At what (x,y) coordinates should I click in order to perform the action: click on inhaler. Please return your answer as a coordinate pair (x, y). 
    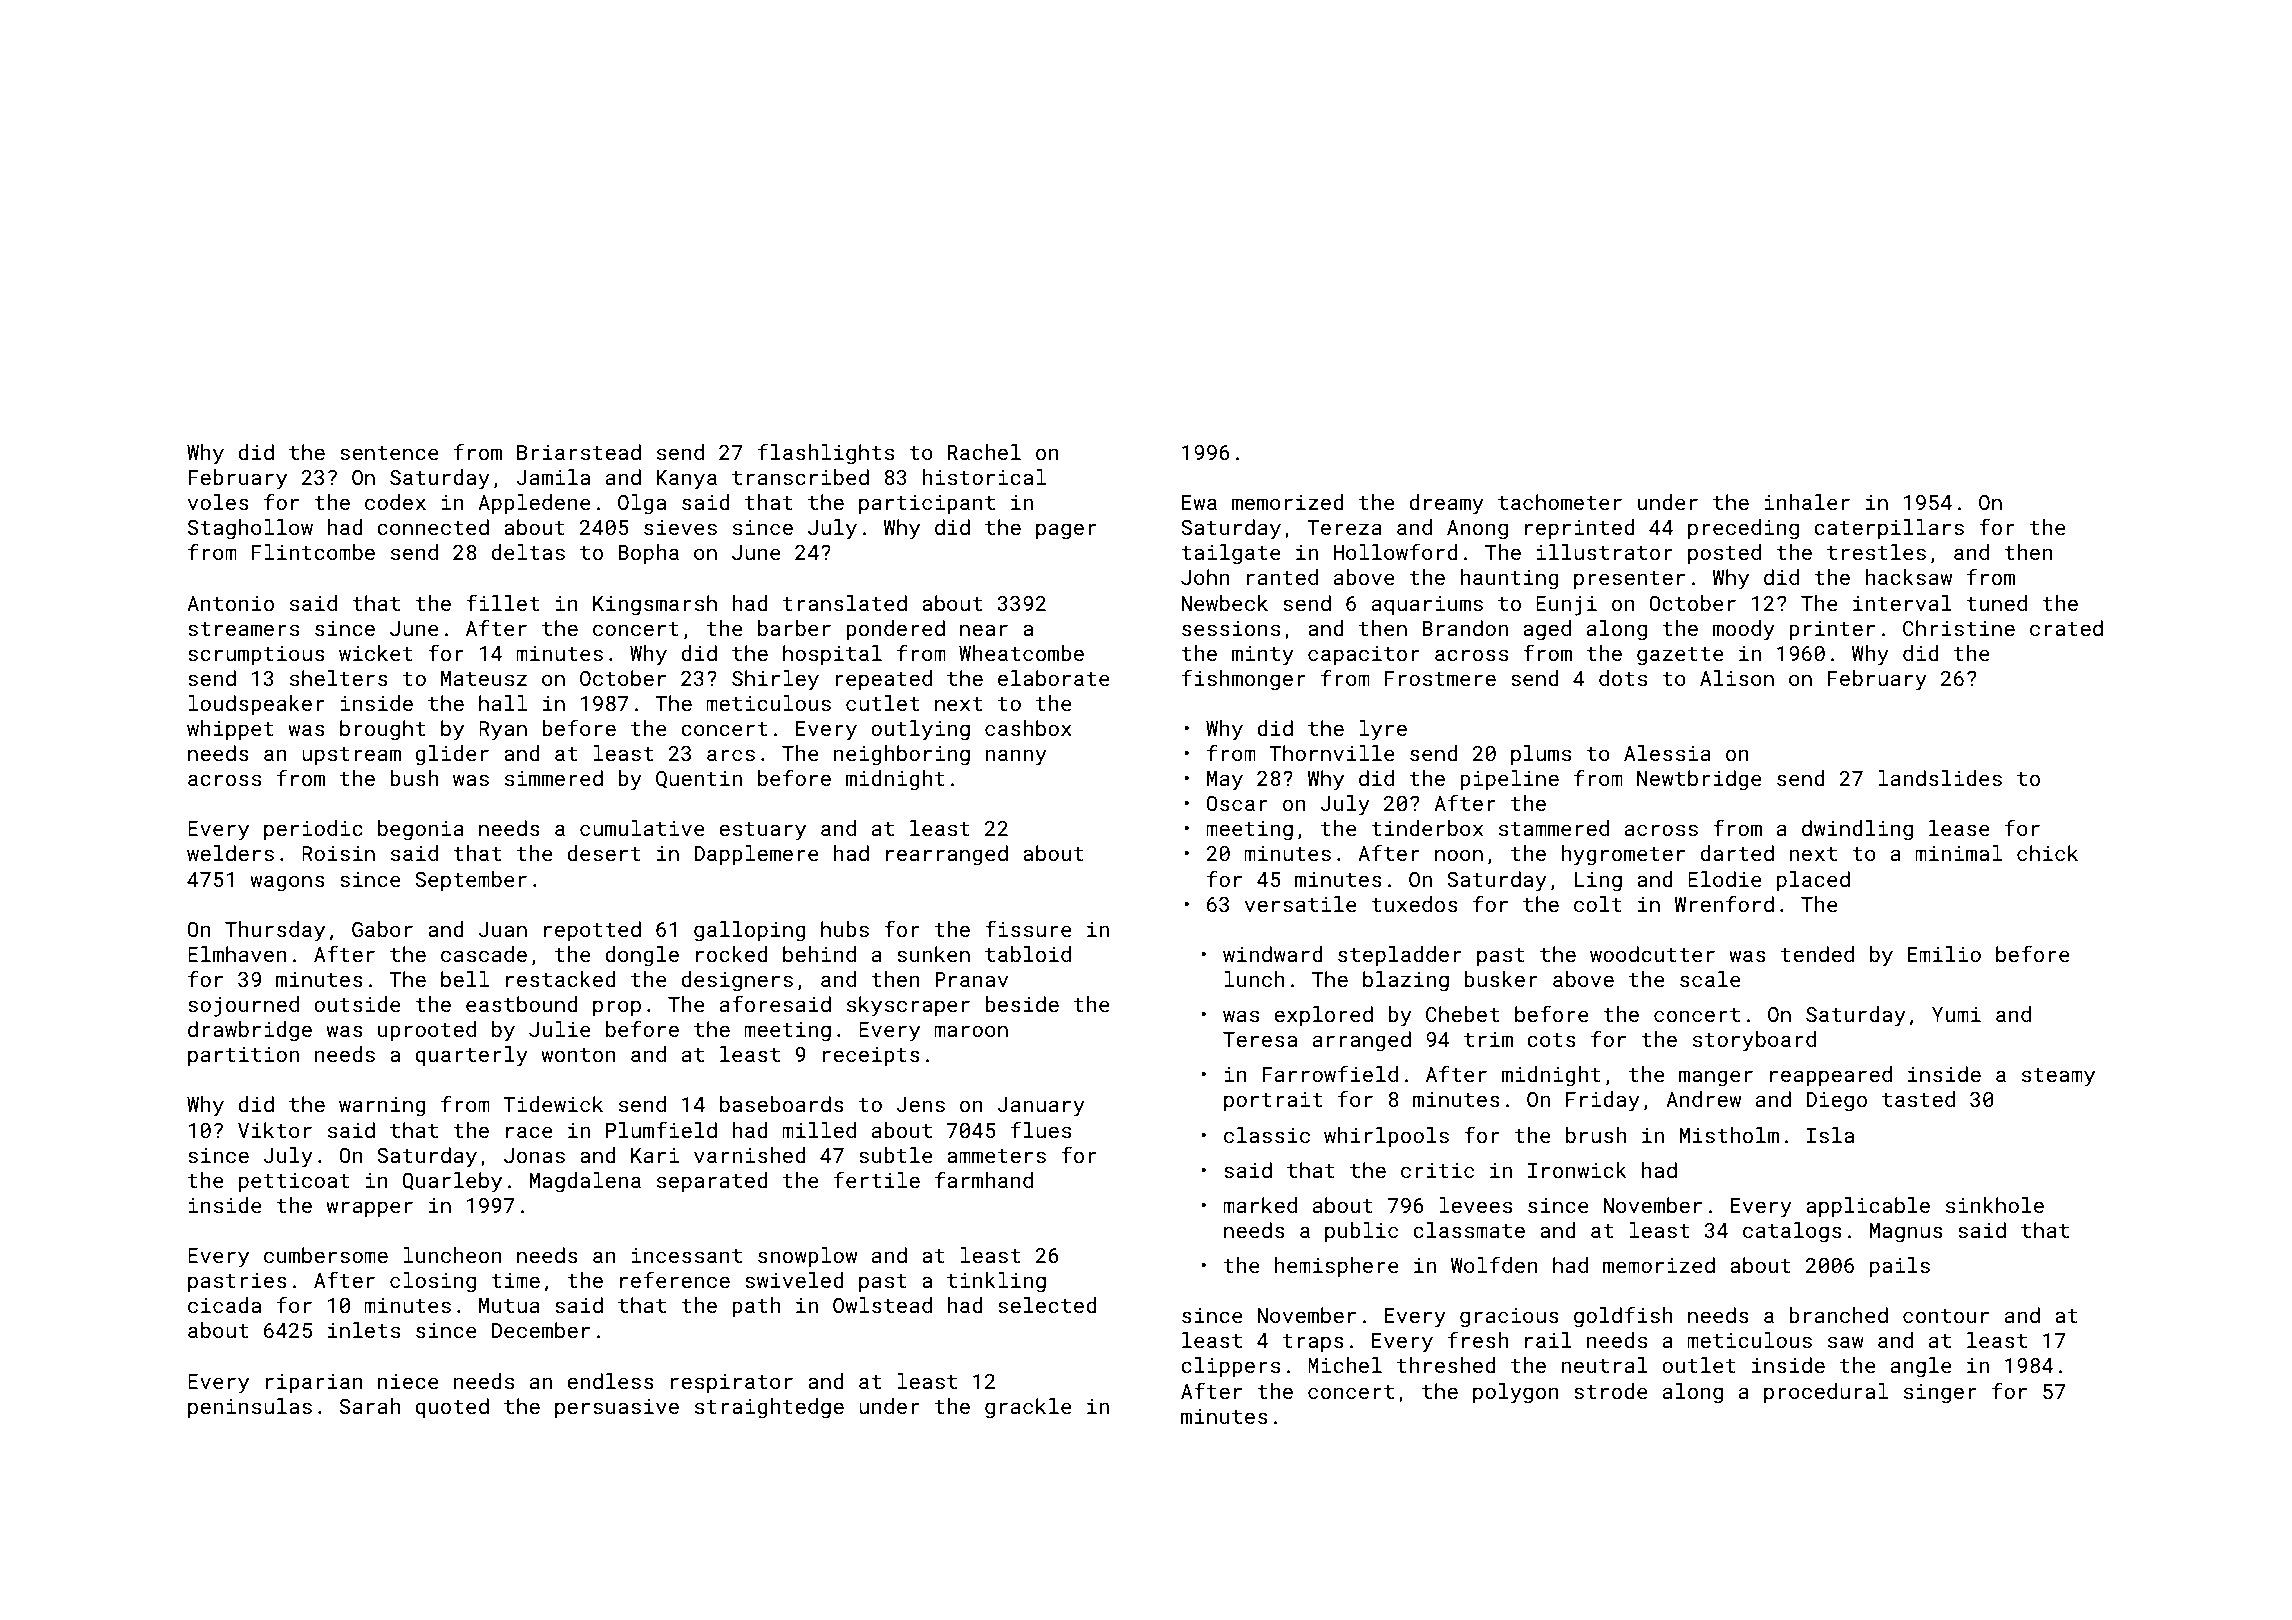
    Looking at the image, I should click on (1807, 502).
